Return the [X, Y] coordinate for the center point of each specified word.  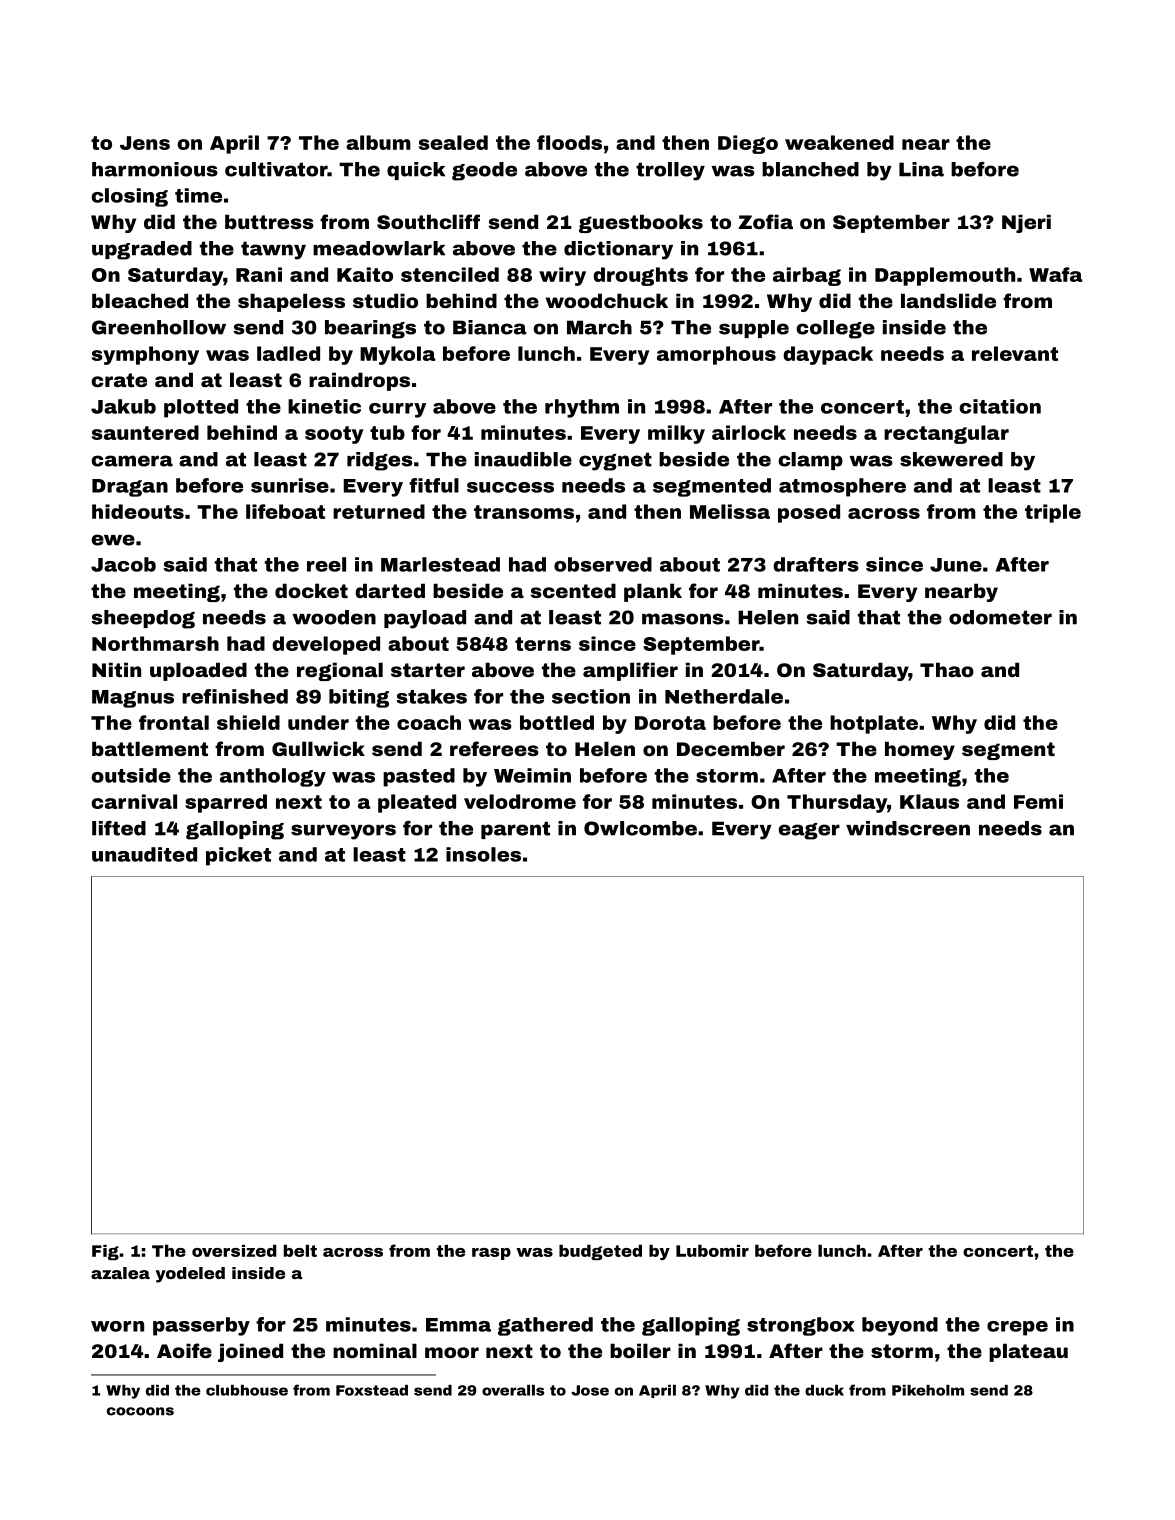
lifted [119, 828]
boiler [640, 1350]
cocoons [140, 1411]
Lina [921, 169]
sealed [453, 142]
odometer [1000, 617]
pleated [417, 803]
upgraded [142, 250]
